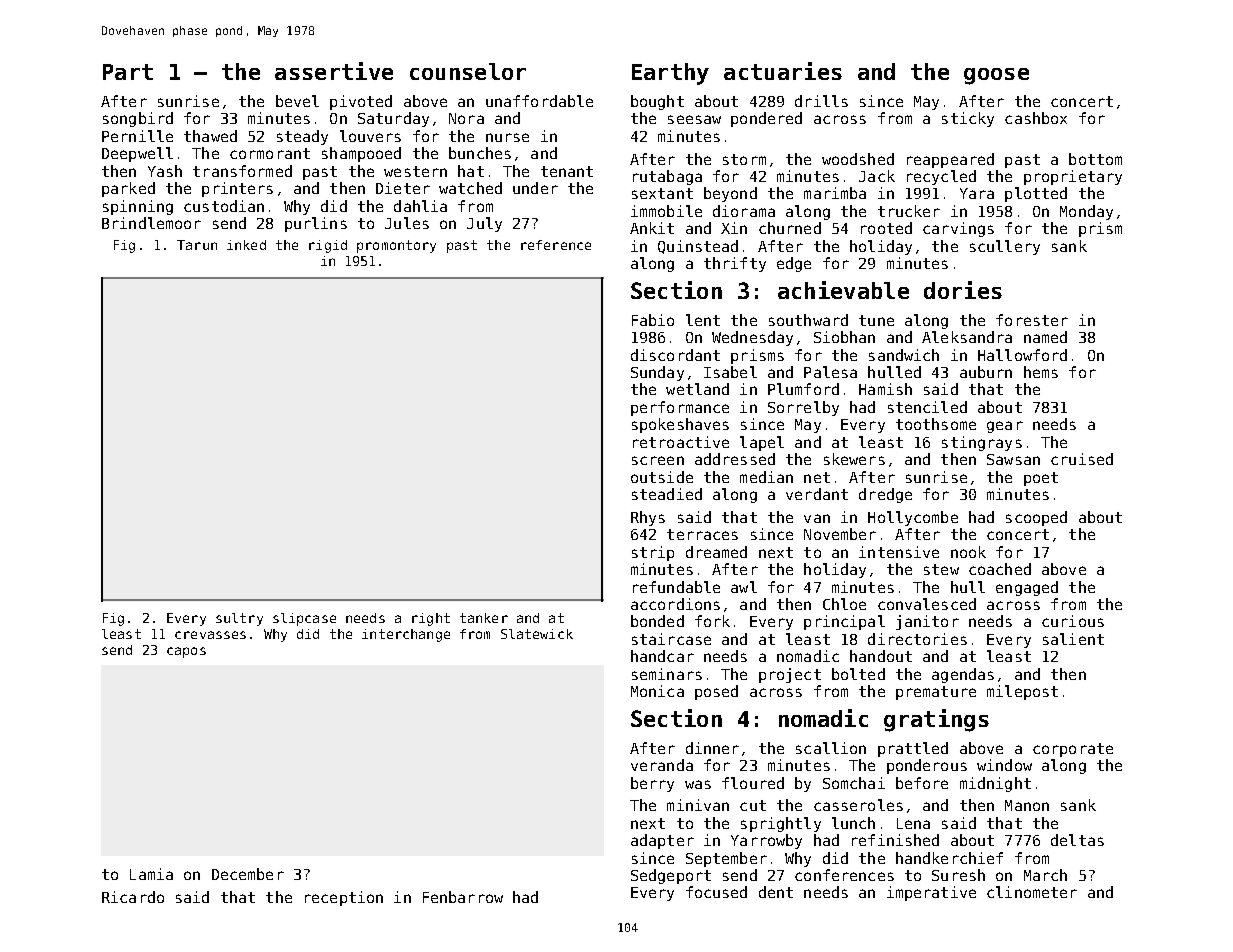 The width and height of the document is (1233, 952). I want to click on Tarun, so click(197, 245).
